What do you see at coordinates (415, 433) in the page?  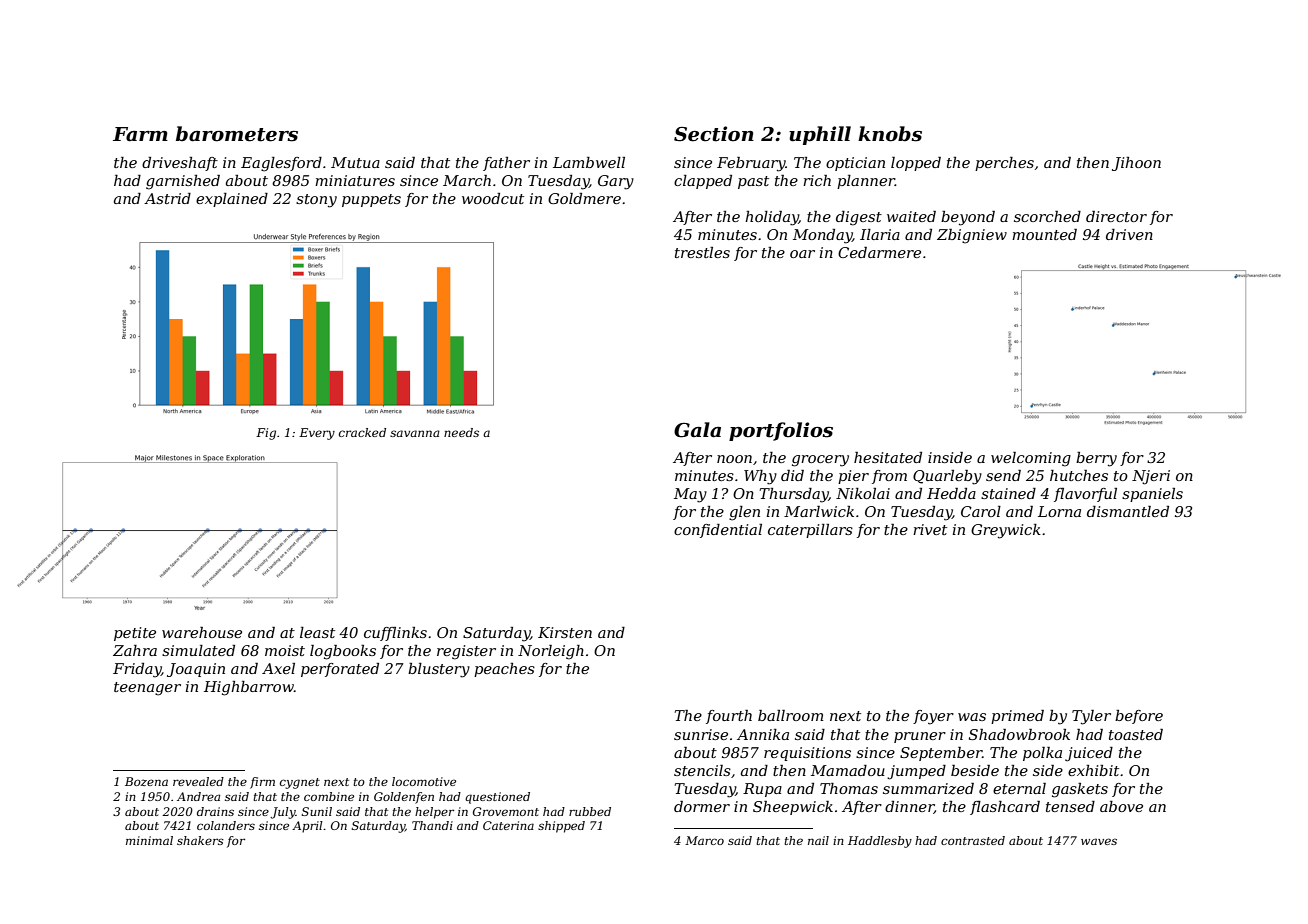 I see `savanna` at bounding box center [415, 433].
